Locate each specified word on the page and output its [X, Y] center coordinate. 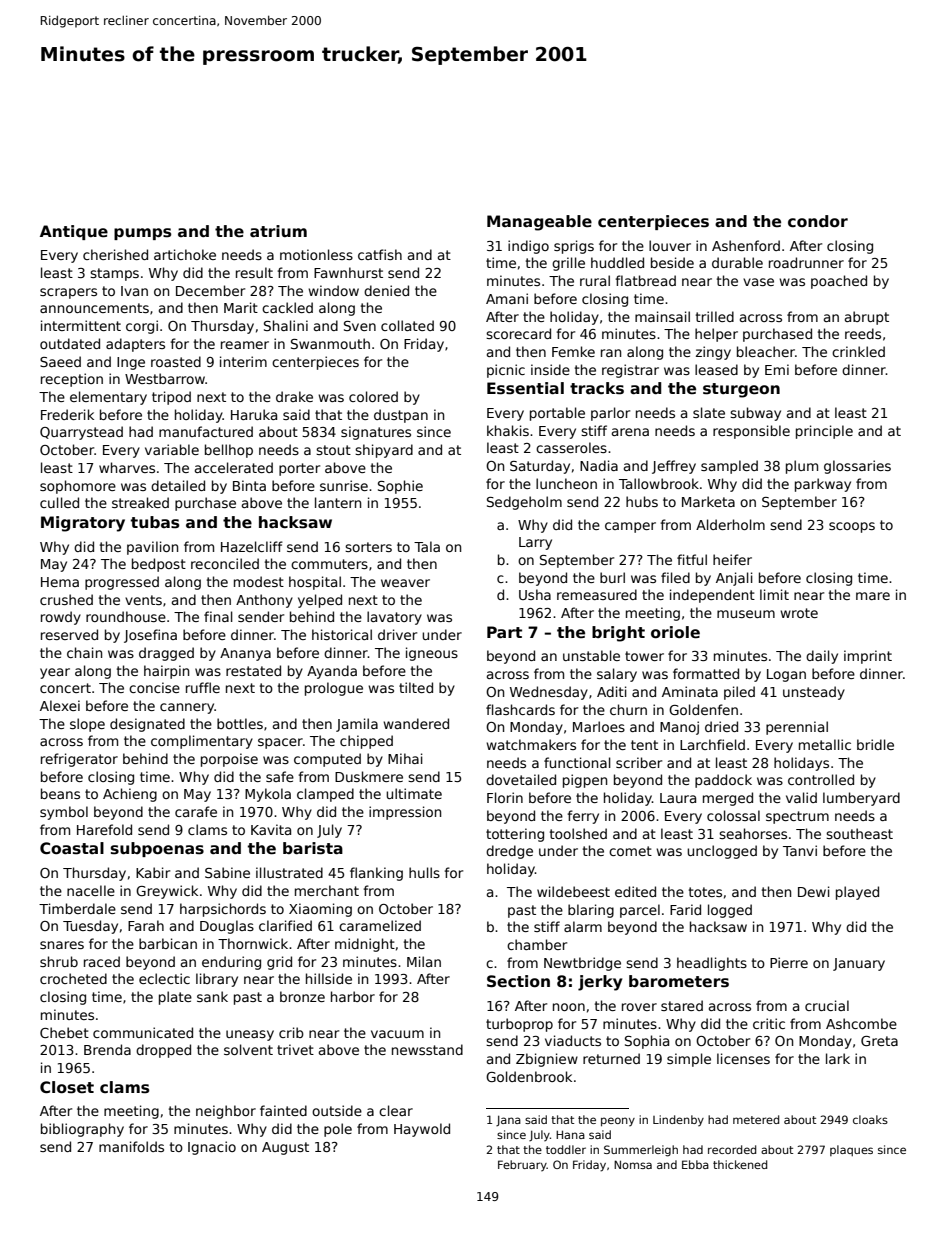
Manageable [539, 223]
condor [818, 221]
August [285, 1148]
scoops [852, 527]
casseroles [571, 447]
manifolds [131, 1146]
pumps [142, 234]
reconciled [225, 563]
